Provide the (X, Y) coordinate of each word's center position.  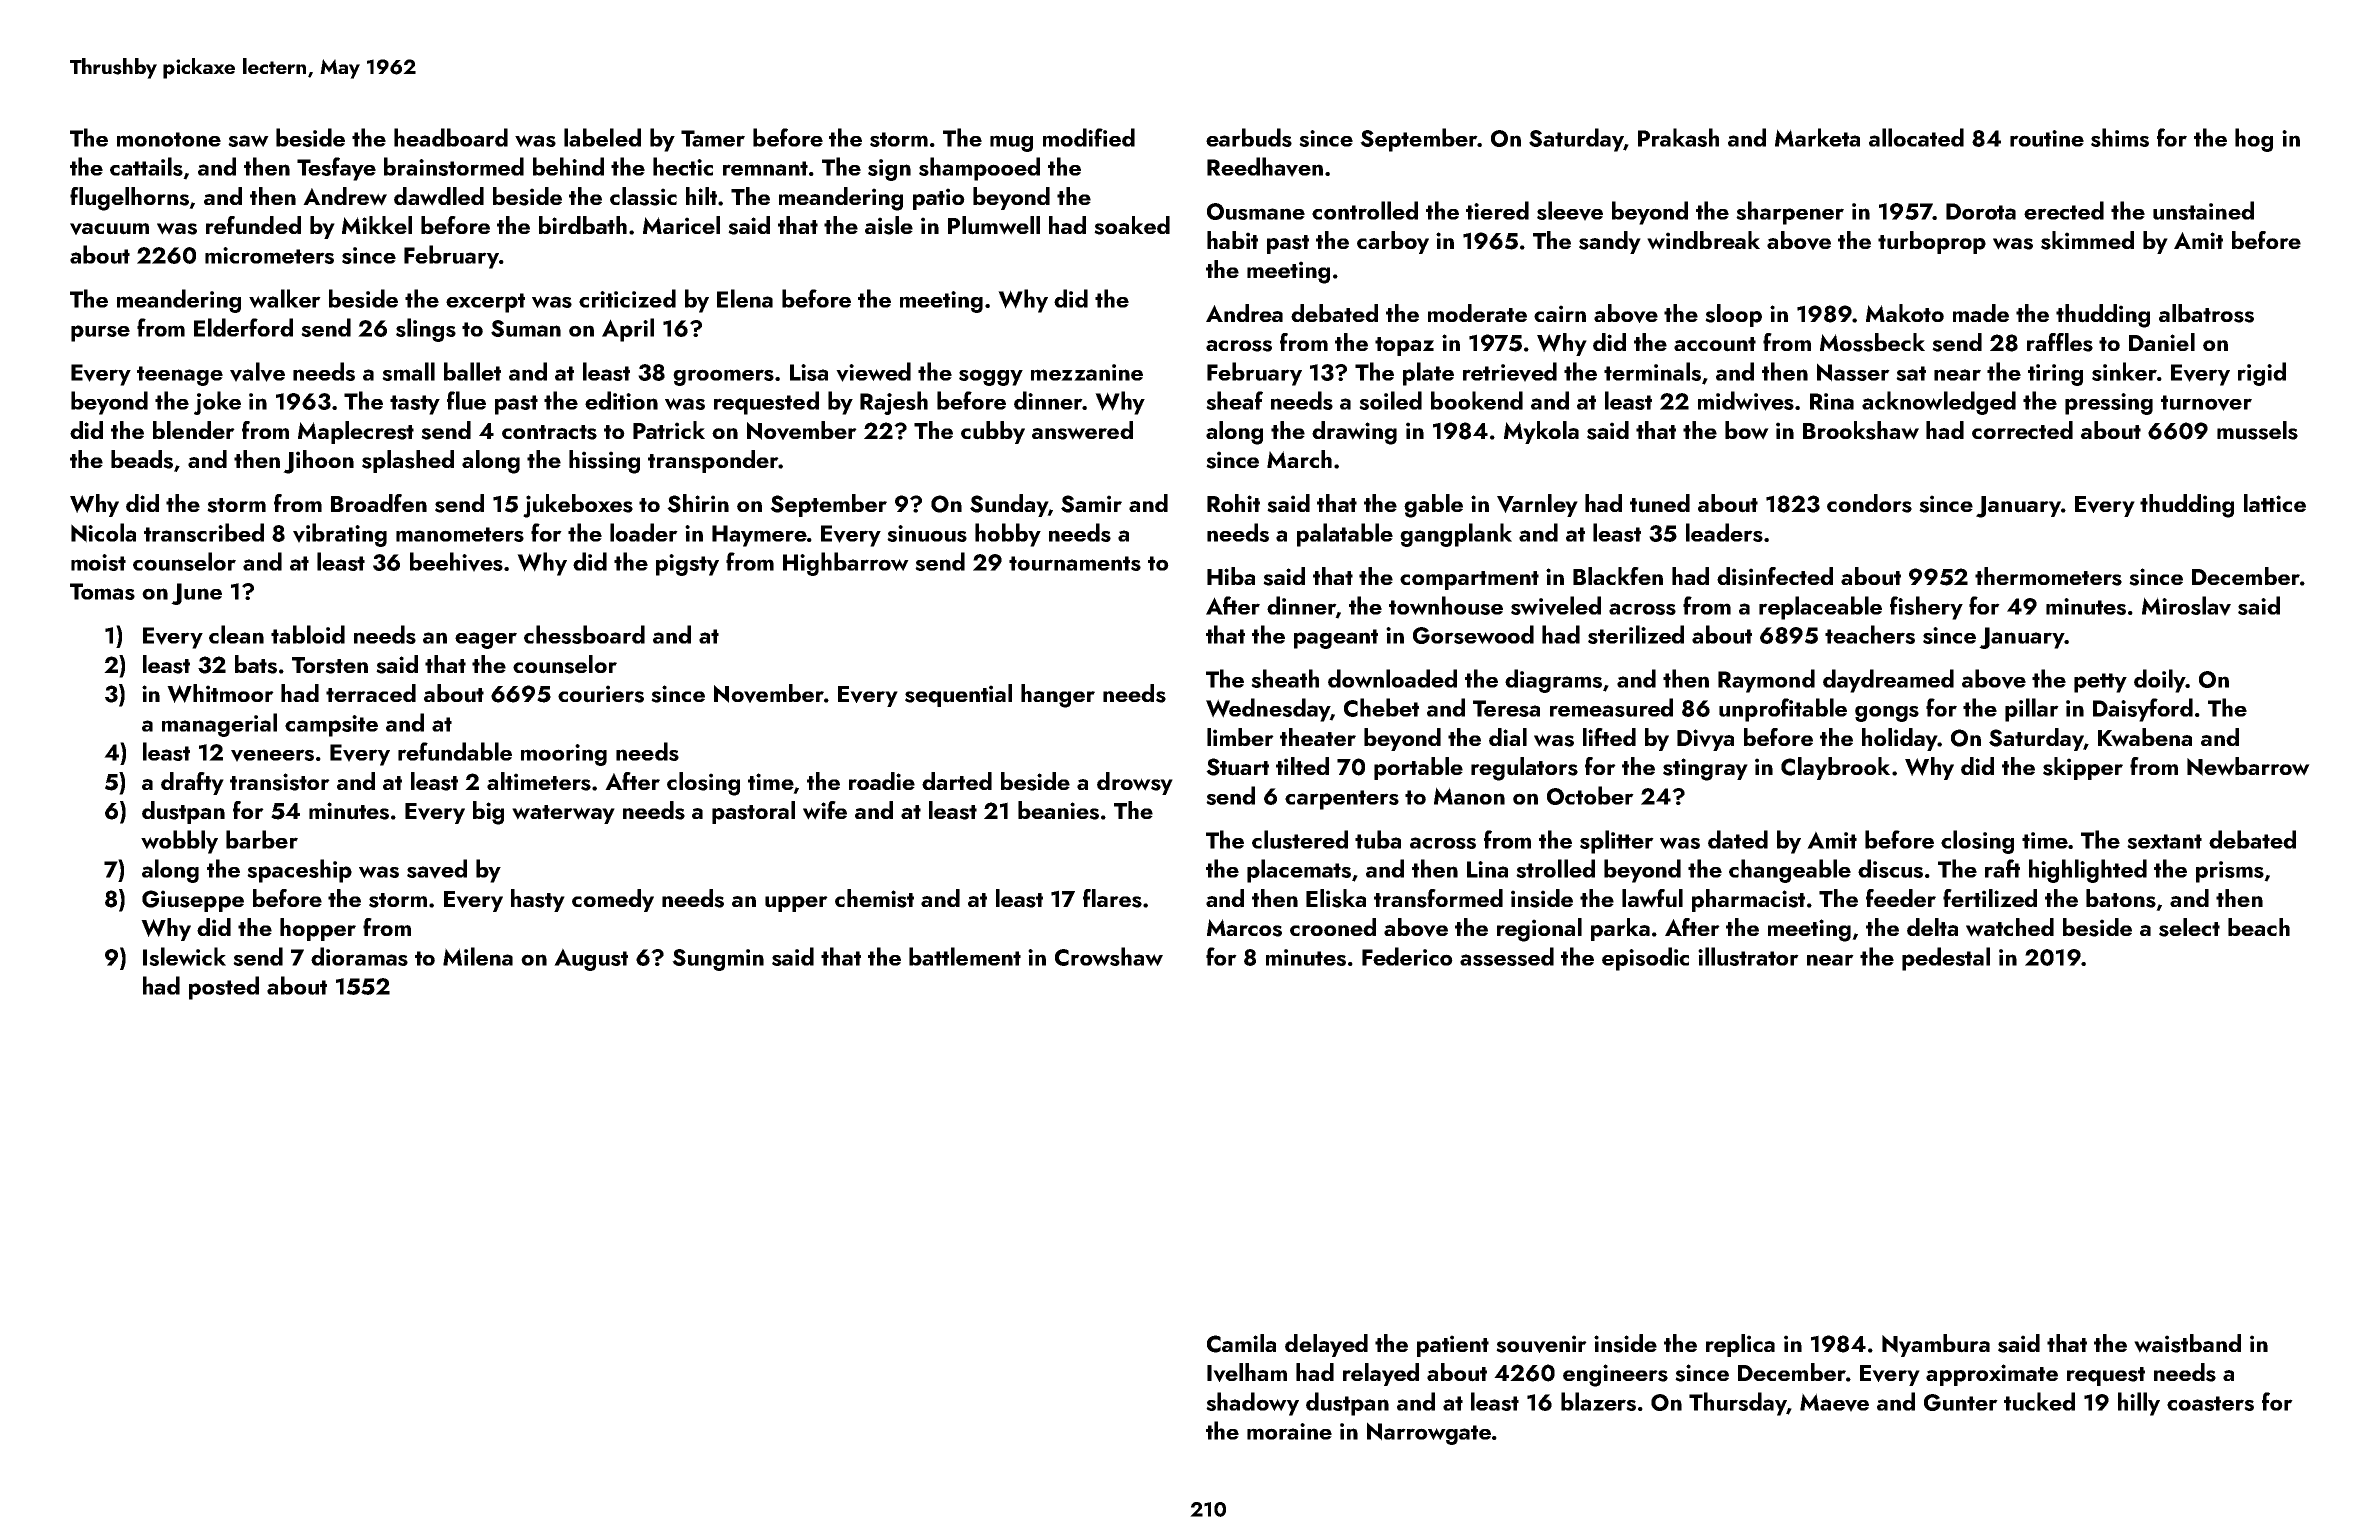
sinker (2124, 371)
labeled (602, 137)
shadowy (1252, 1404)
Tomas (102, 591)
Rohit (1233, 503)
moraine (1289, 1431)
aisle (889, 225)
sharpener (1790, 213)
